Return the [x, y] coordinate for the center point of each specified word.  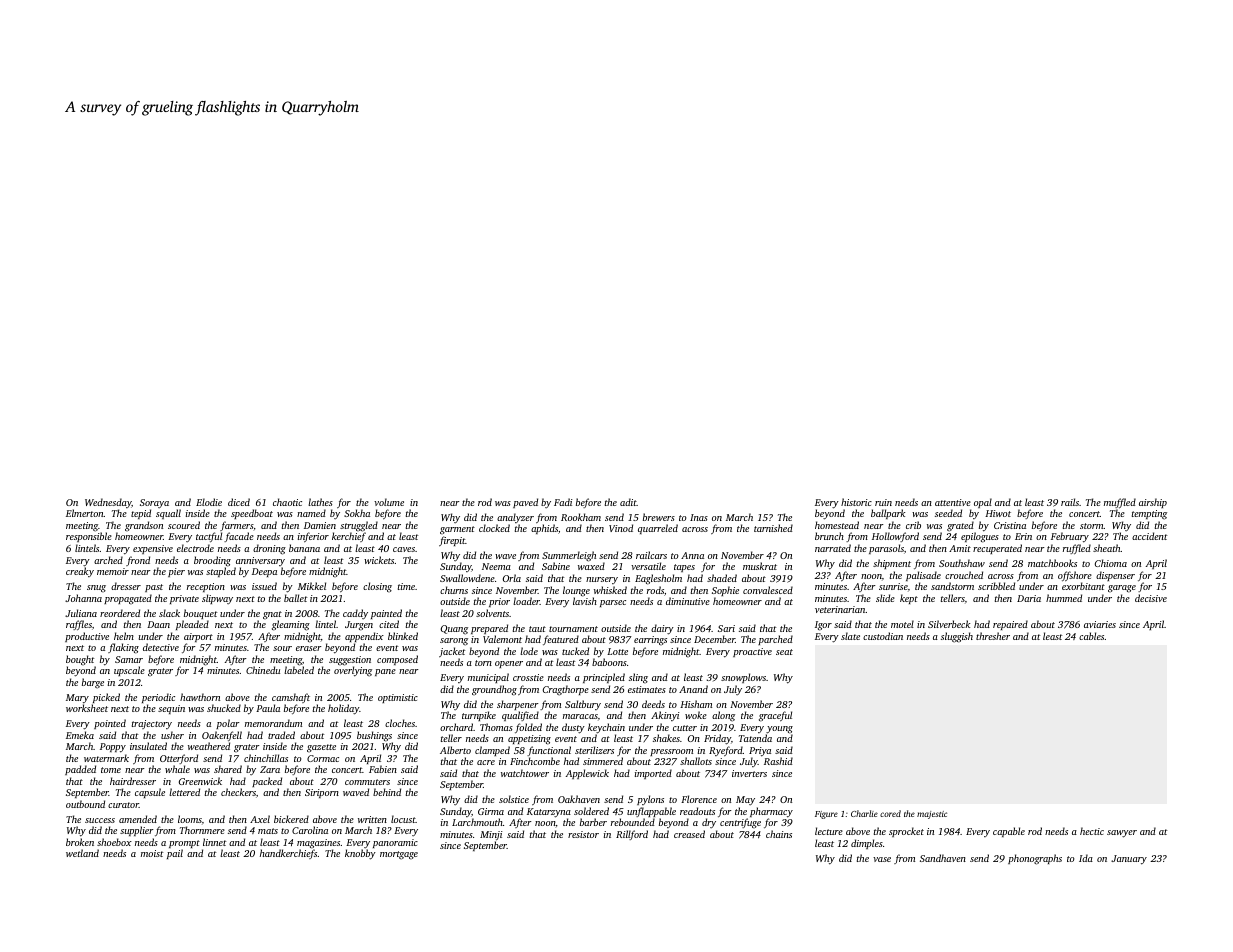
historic [856, 502]
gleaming [291, 625]
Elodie [209, 502]
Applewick [587, 774]
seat [784, 652]
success [100, 820]
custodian [883, 636]
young [779, 730]
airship [1153, 503]
